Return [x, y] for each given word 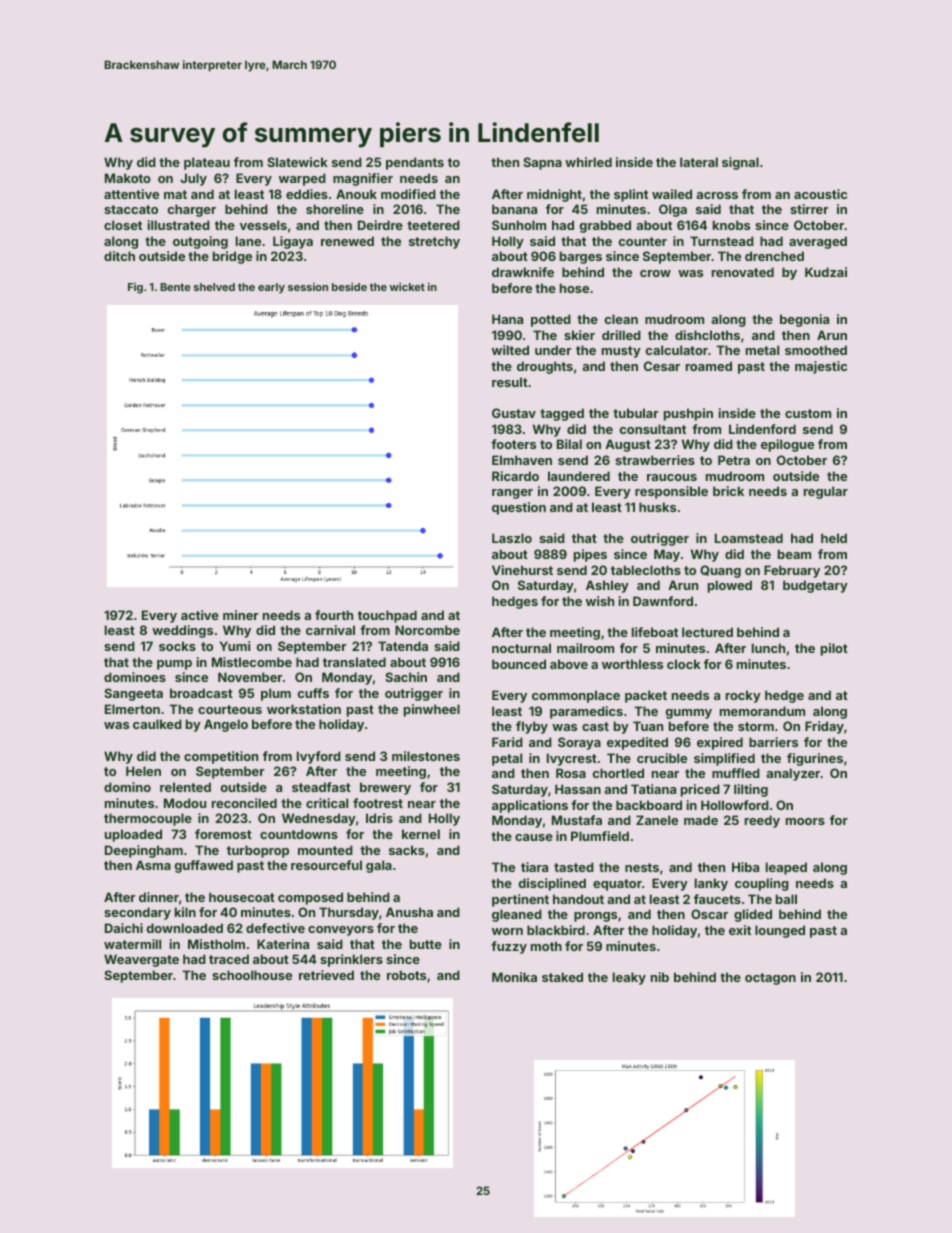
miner [241, 615]
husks [657, 507]
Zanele [657, 820]
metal [762, 350]
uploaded [133, 835]
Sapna [542, 163]
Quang [720, 571]
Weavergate [141, 960]
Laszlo [512, 538]
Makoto [128, 178]
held [834, 538]
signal [740, 163]
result [510, 382]
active [200, 615]
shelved [214, 287]
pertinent [520, 900]
